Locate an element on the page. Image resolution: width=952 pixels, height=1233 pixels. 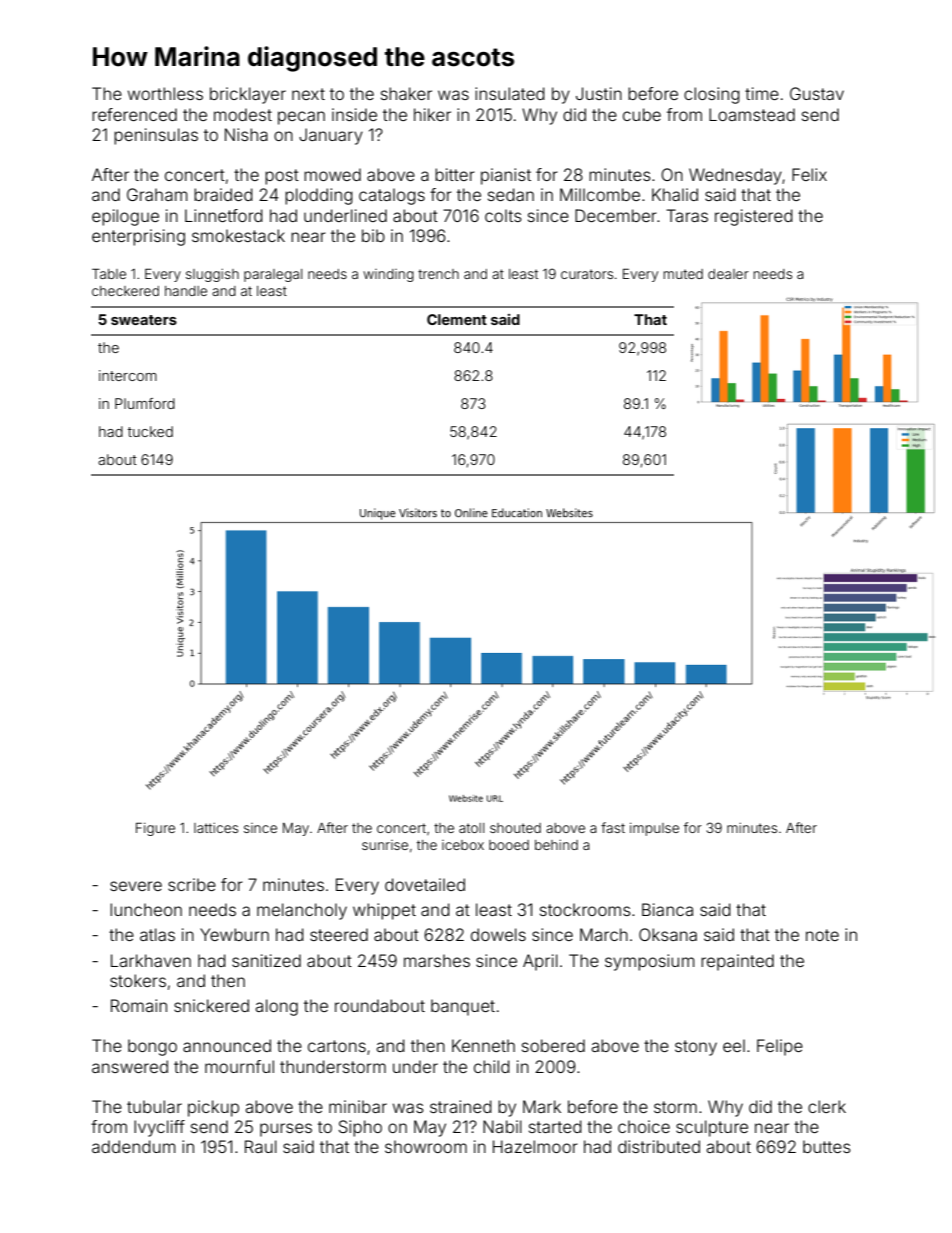
tucked is located at coordinates (150, 431).
